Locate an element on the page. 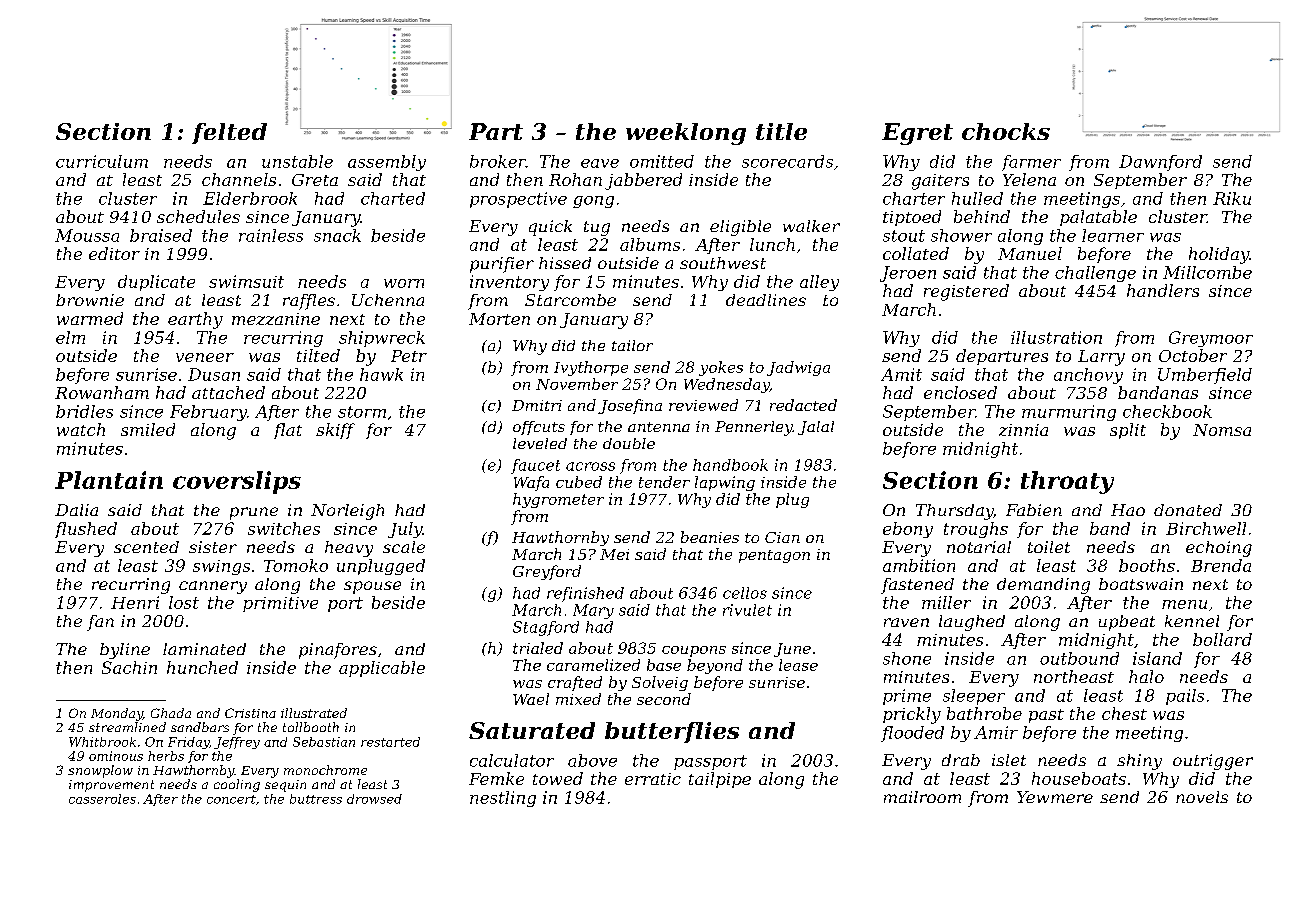 The height and width of the page is (924, 1308). farmer is located at coordinates (1031, 163).
